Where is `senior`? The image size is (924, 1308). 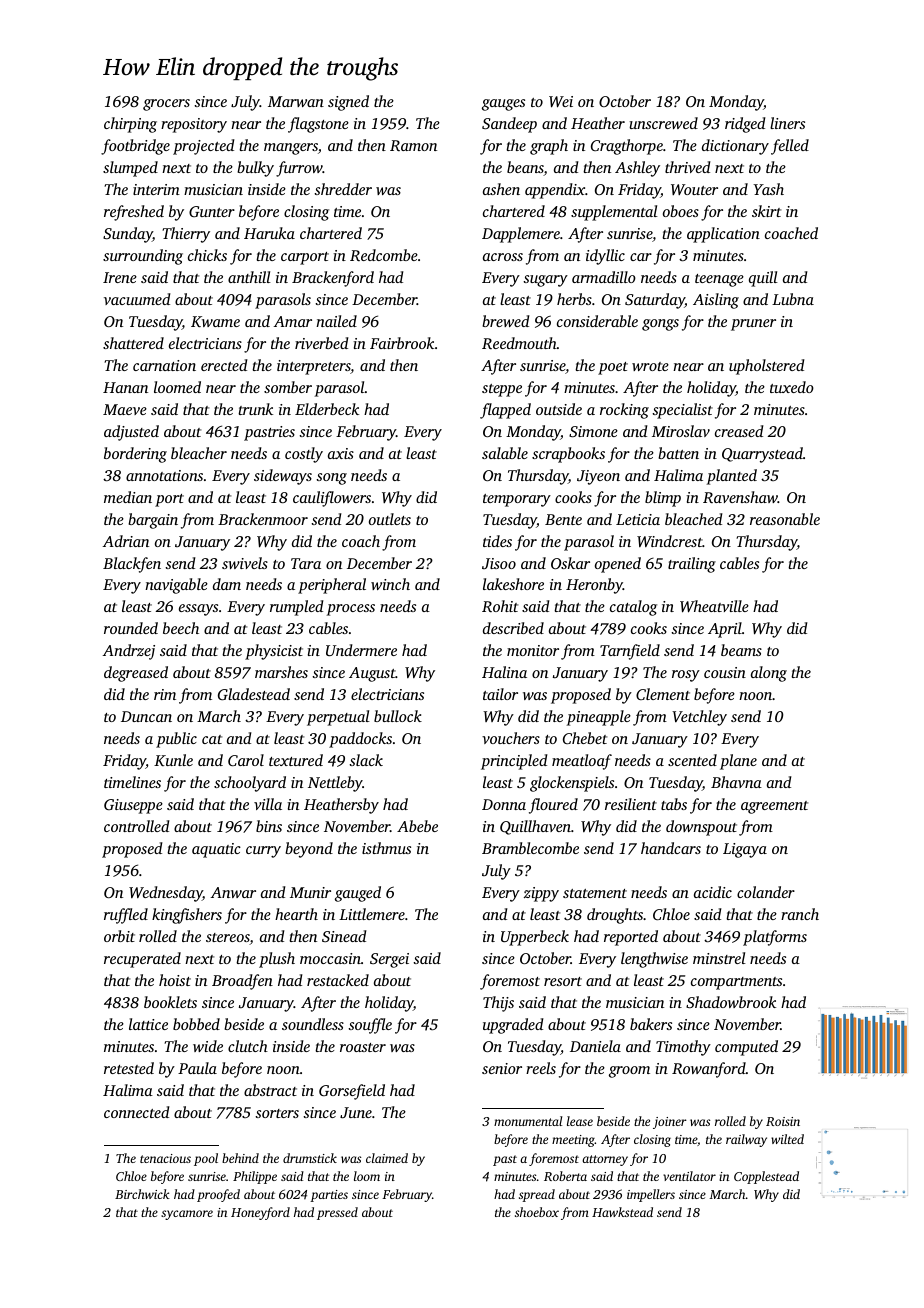
senior is located at coordinates (502, 1068).
